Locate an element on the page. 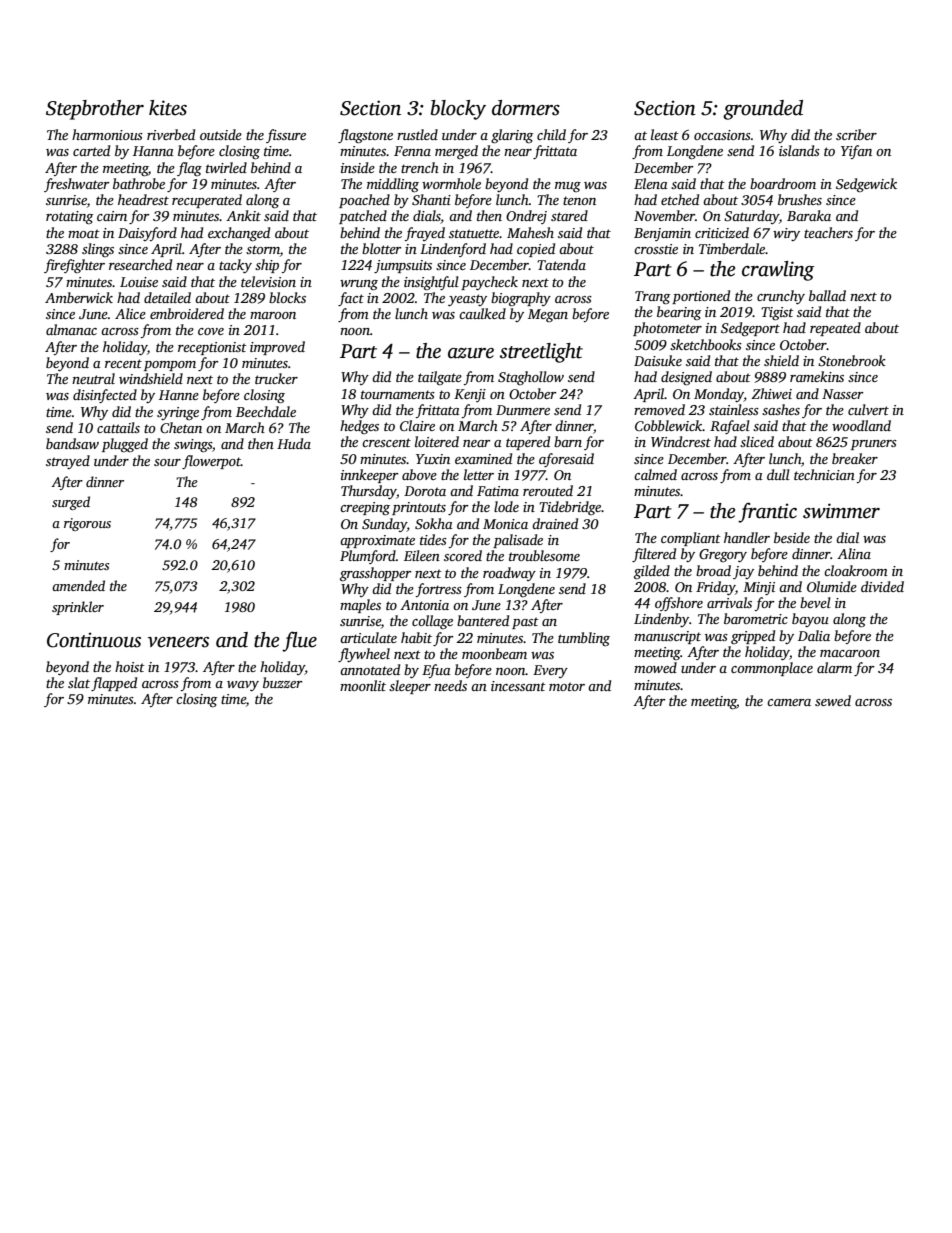 This page has height=1233, width=952. Alina is located at coordinates (854, 553).
